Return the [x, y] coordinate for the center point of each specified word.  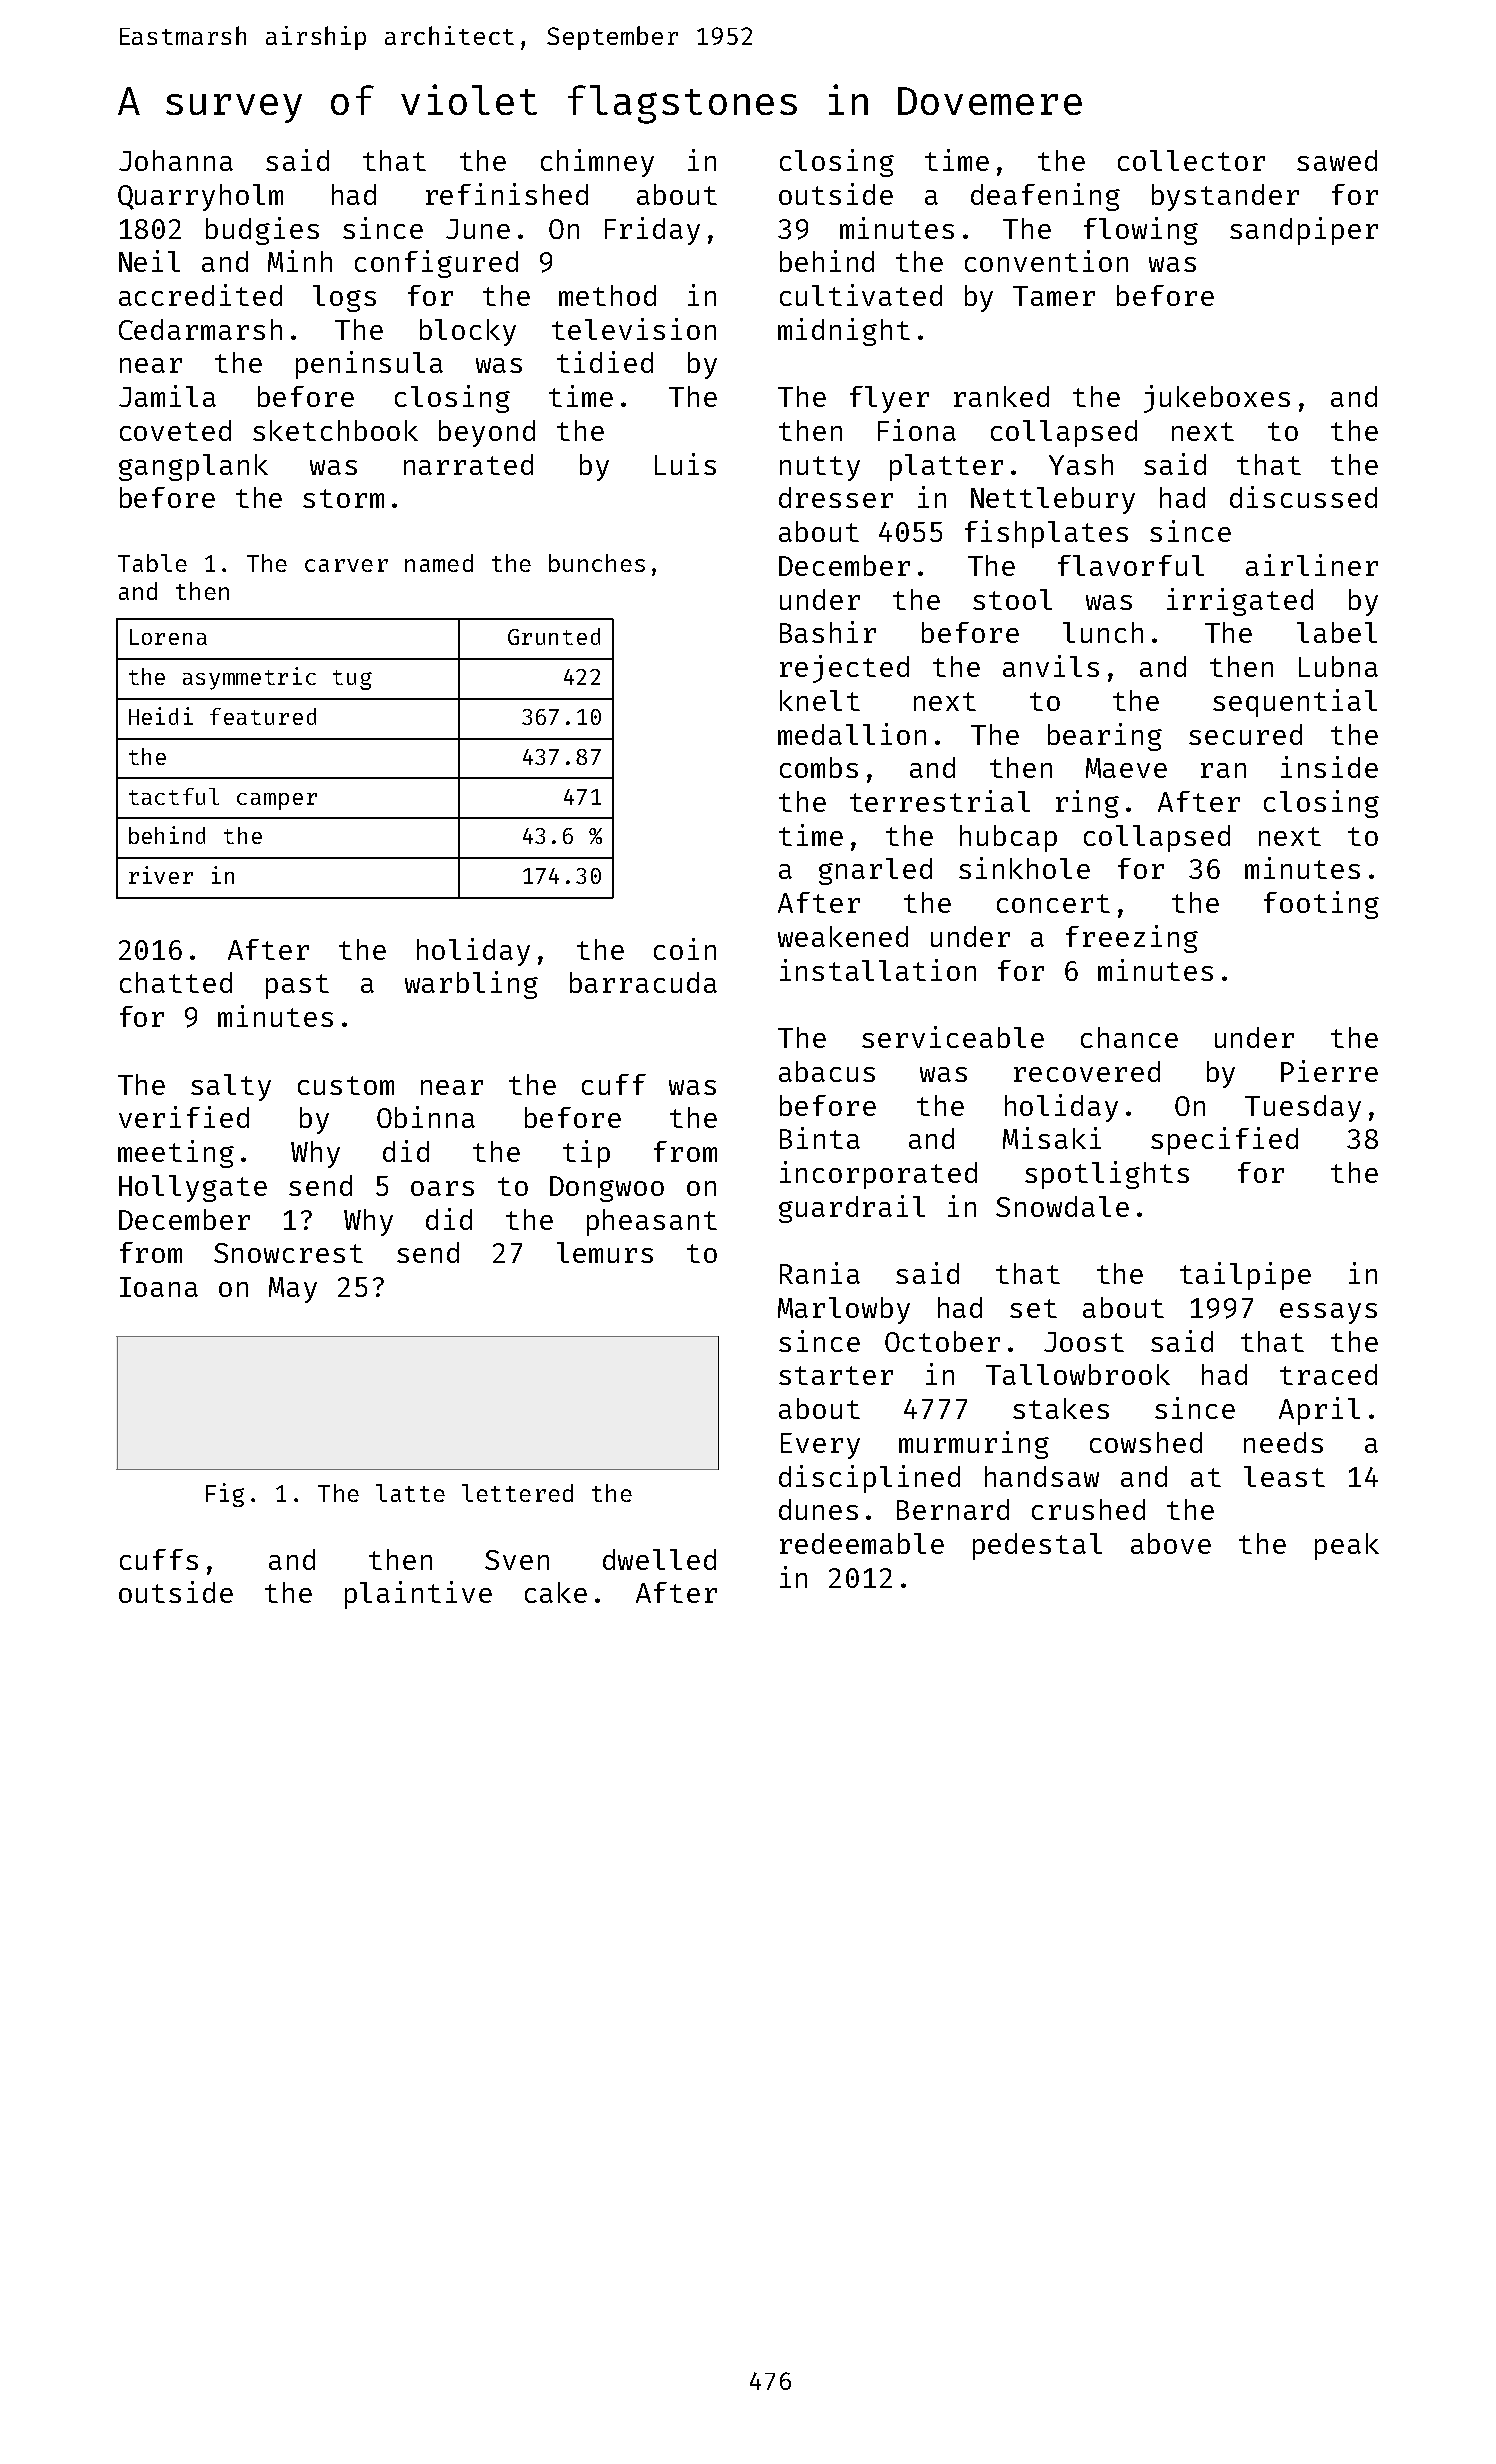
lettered [517, 1493]
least [1284, 1476]
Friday [652, 231]
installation [878, 970]
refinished [507, 194]
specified [1224, 1141]
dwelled [659, 1559]
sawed [1337, 160]
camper [277, 801]
